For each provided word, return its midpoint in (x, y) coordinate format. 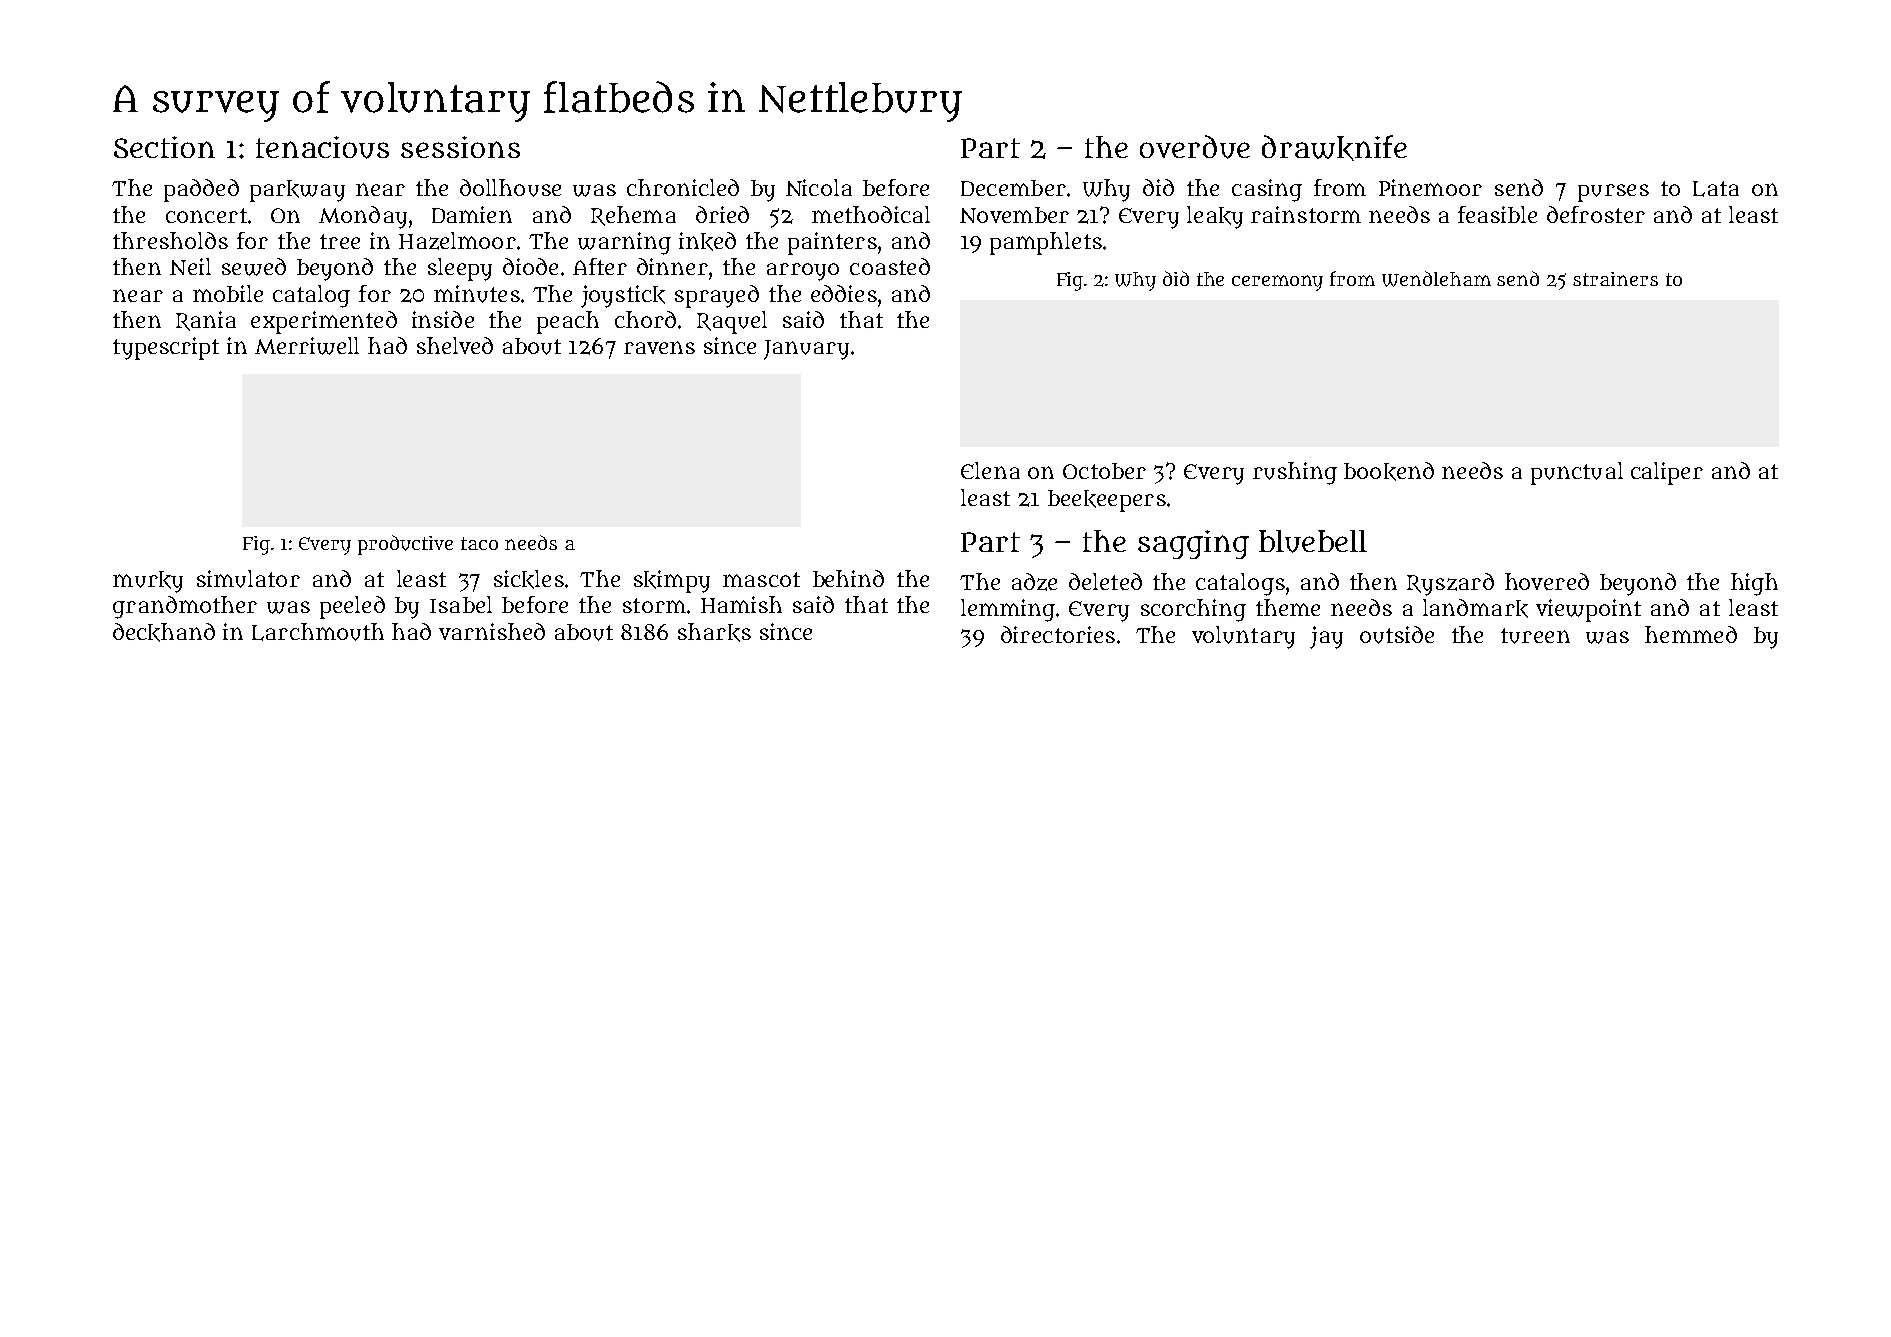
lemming (1008, 610)
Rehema (633, 216)
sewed (254, 267)
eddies (844, 293)
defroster (1596, 214)
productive (405, 545)
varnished (492, 631)
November (1014, 215)
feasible (1497, 214)
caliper (1667, 473)
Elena (990, 470)
